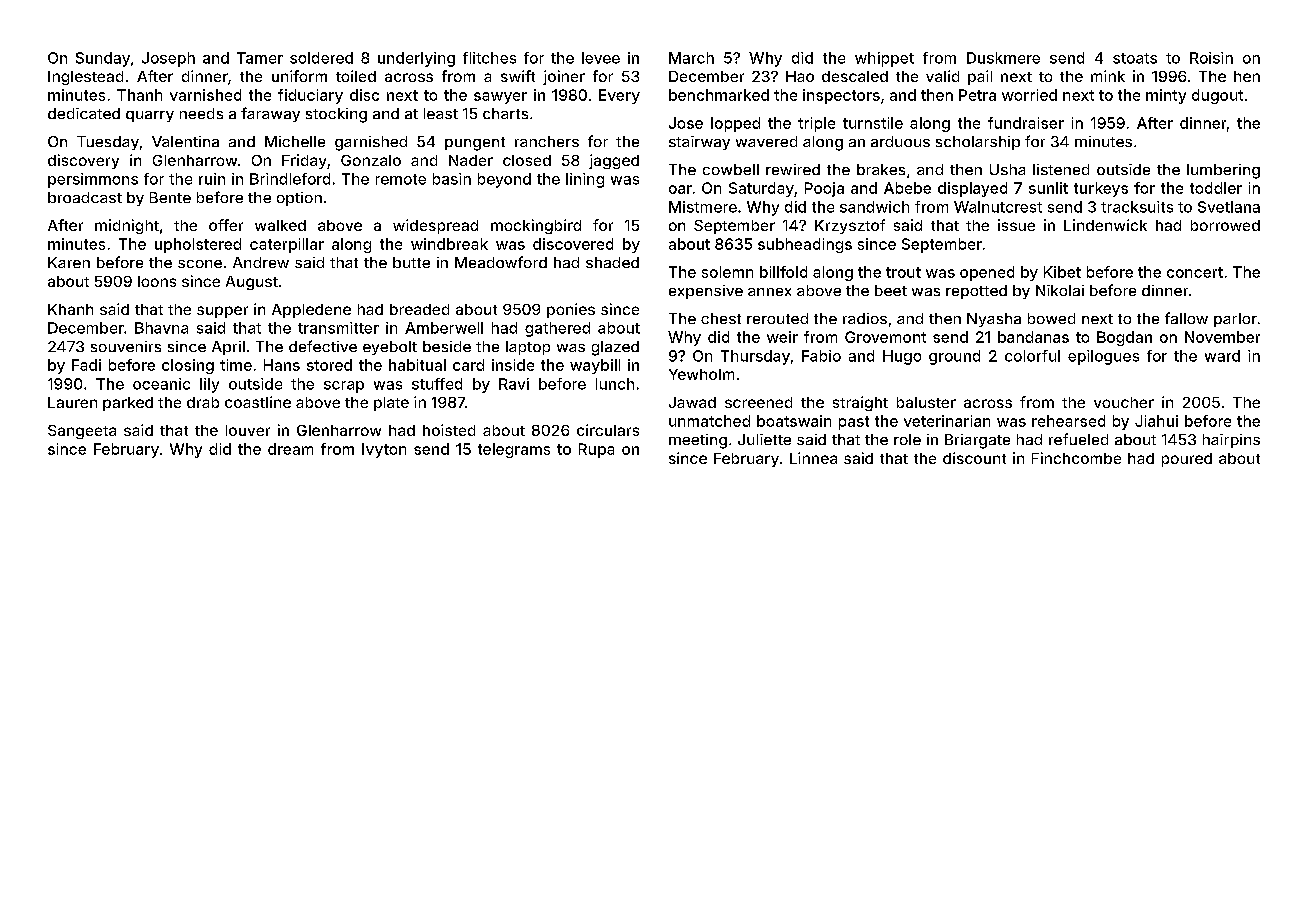 This page has height=924, width=1308. I want to click on charts, so click(505, 113).
